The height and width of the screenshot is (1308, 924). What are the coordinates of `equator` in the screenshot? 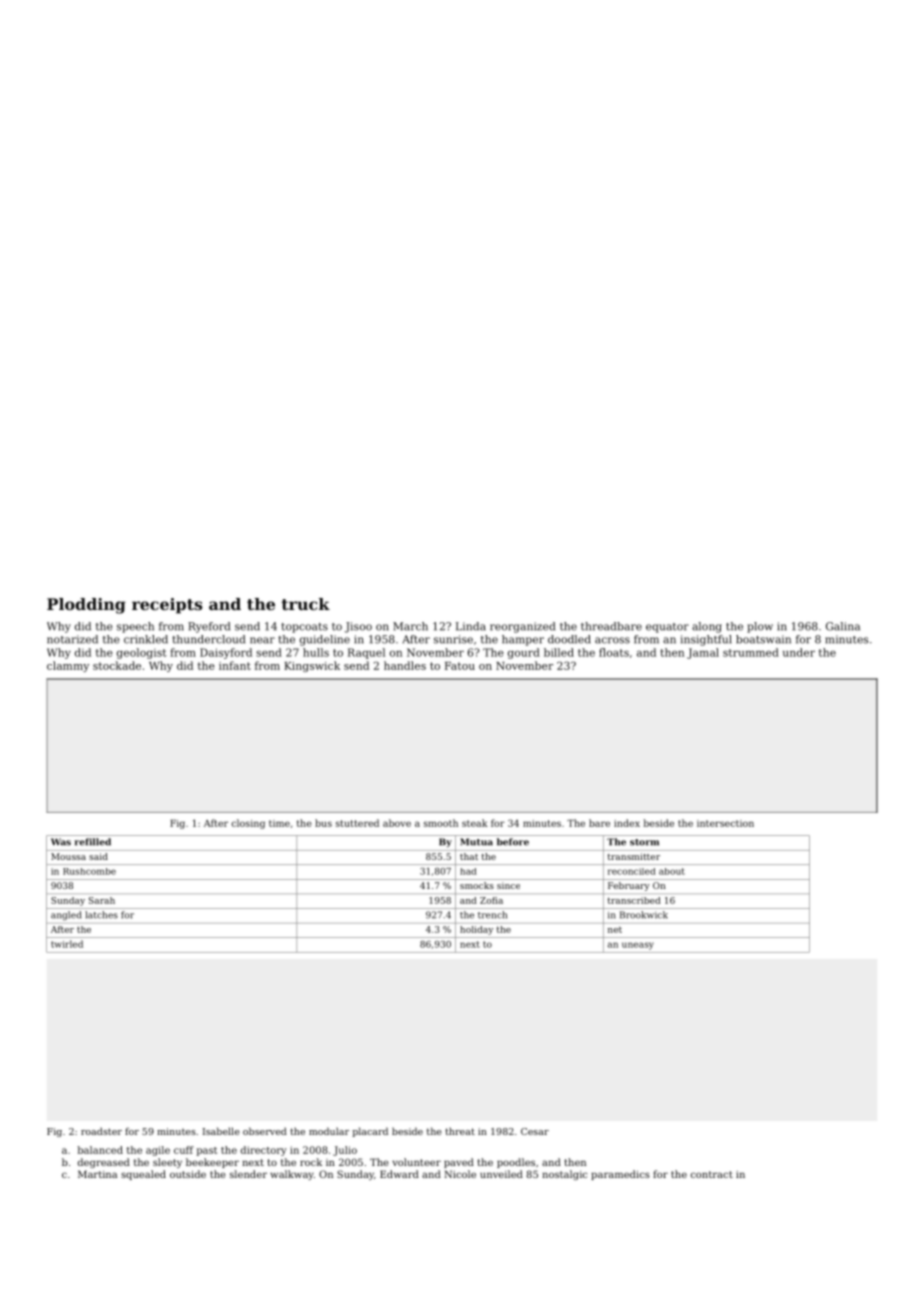 It's located at (667, 628).
